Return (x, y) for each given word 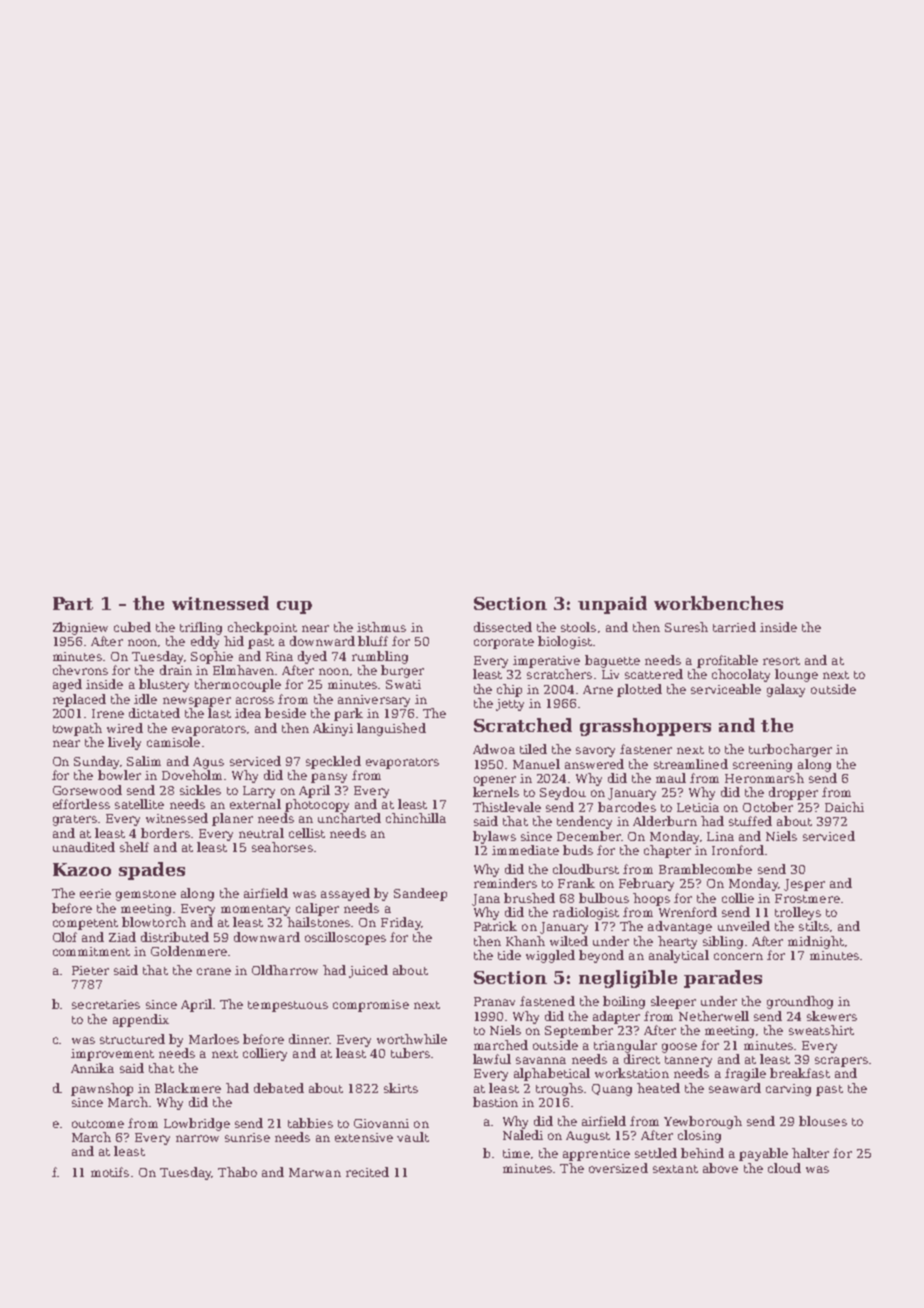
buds (578, 850)
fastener (646, 749)
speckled (333, 762)
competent (85, 924)
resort (781, 661)
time (516, 1153)
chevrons (80, 670)
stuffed (750, 821)
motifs (110, 1172)
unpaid (612, 605)
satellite (139, 804)
